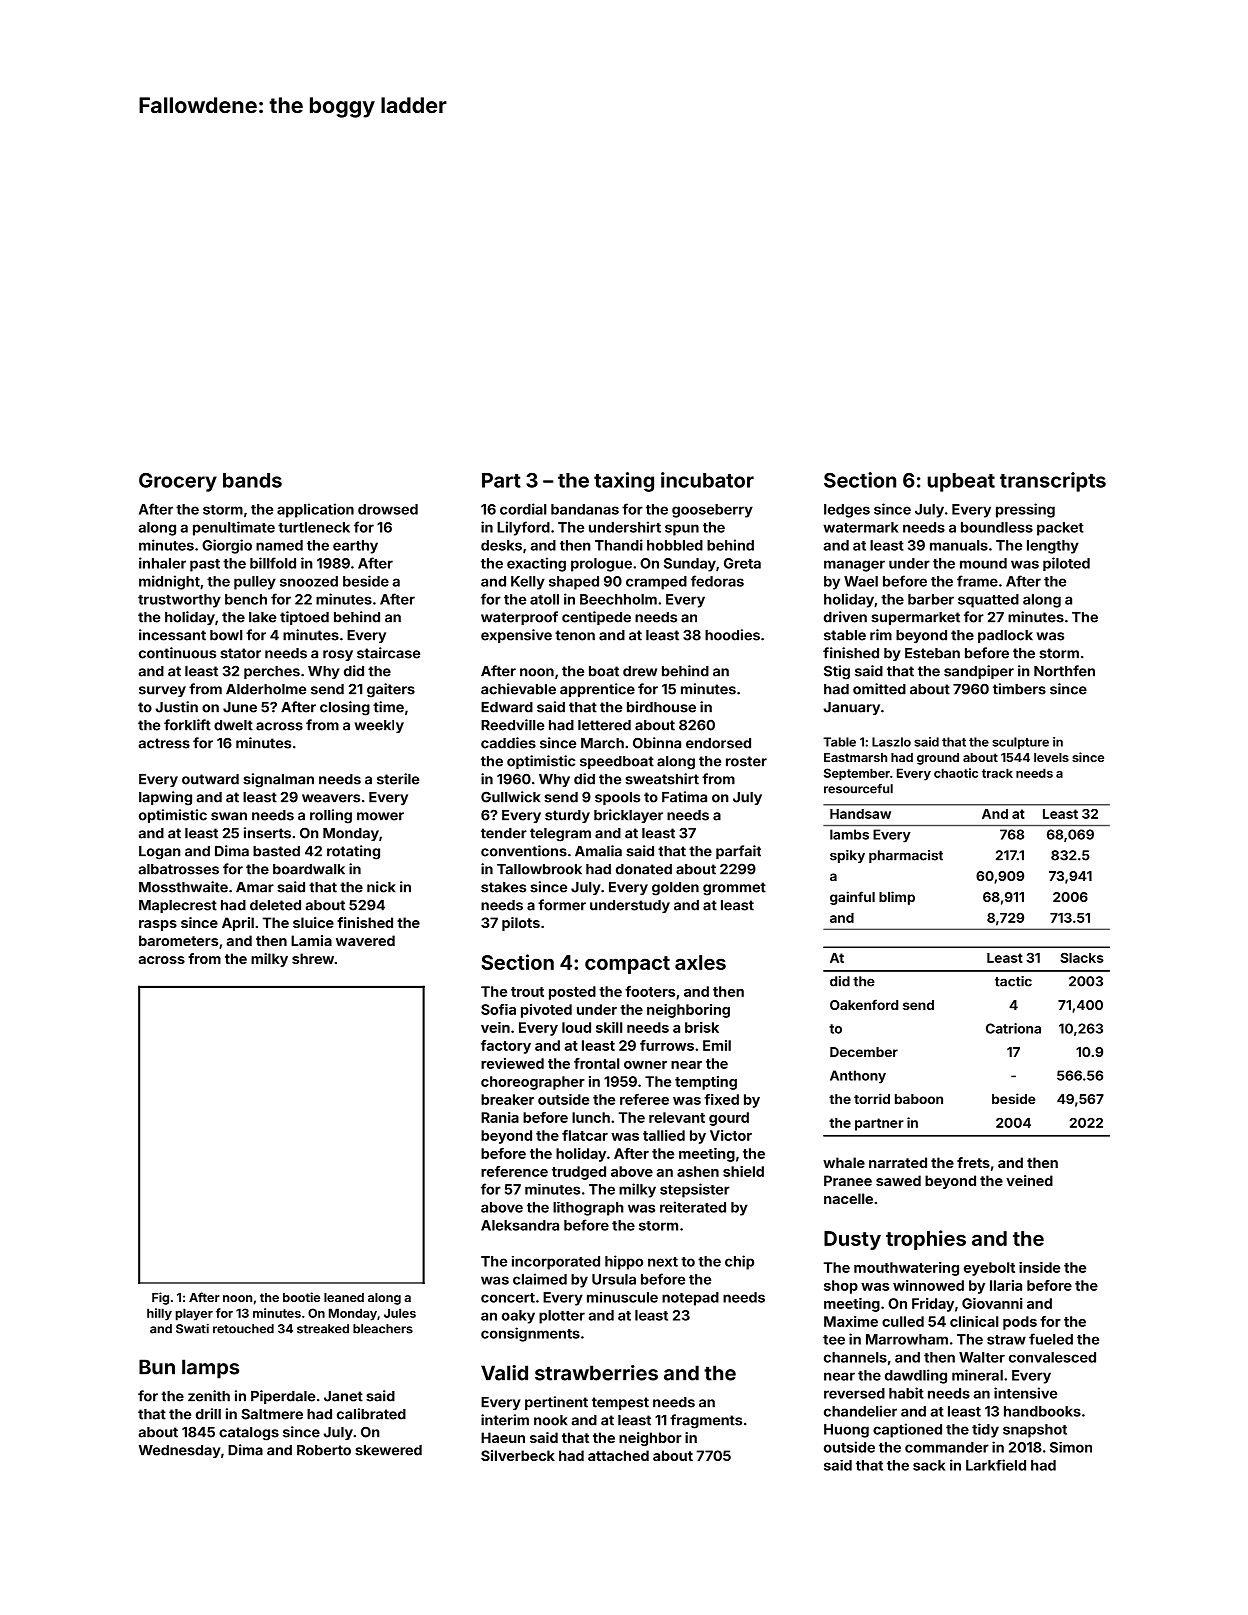 This document has width=1248, height=1615. What do you see at coordinates (315, 510) in the document?
I see `application` at bounding box center [315, 510].
